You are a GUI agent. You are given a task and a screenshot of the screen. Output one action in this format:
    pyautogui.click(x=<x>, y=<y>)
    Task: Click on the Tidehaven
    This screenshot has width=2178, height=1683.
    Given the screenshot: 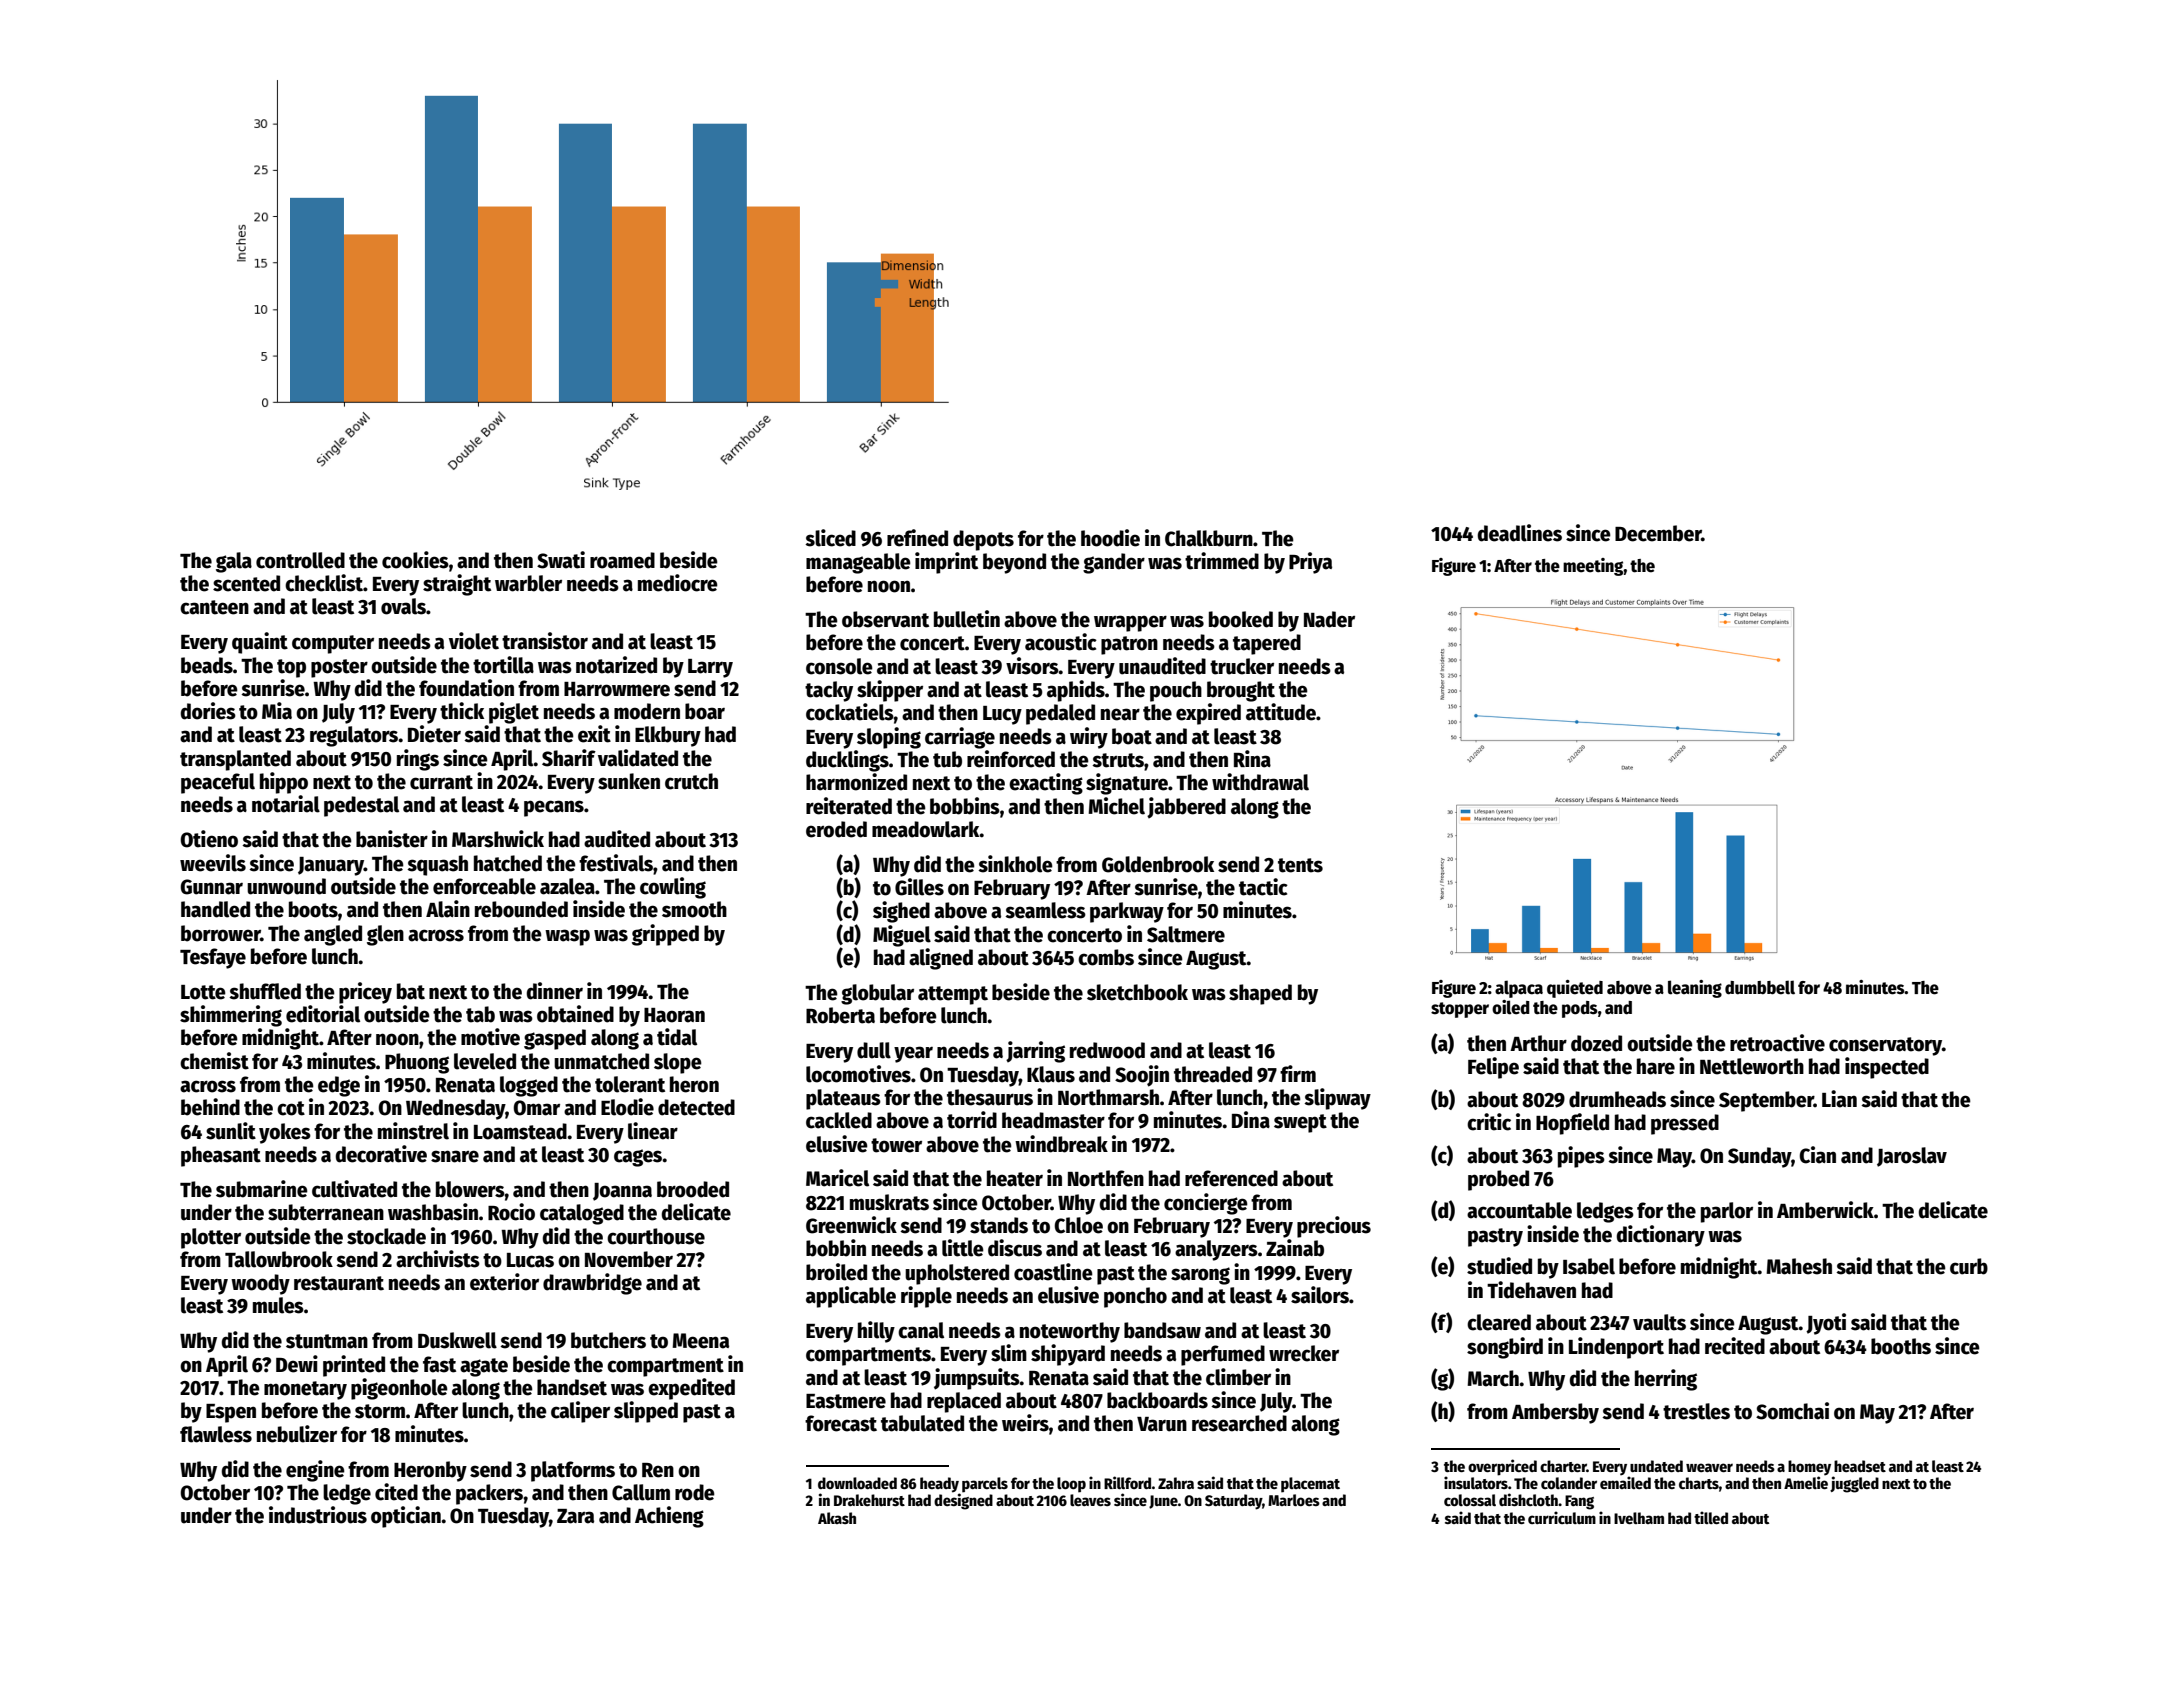 What is the action you would take?
    pyautogui.click(x=1531, y=1290)
